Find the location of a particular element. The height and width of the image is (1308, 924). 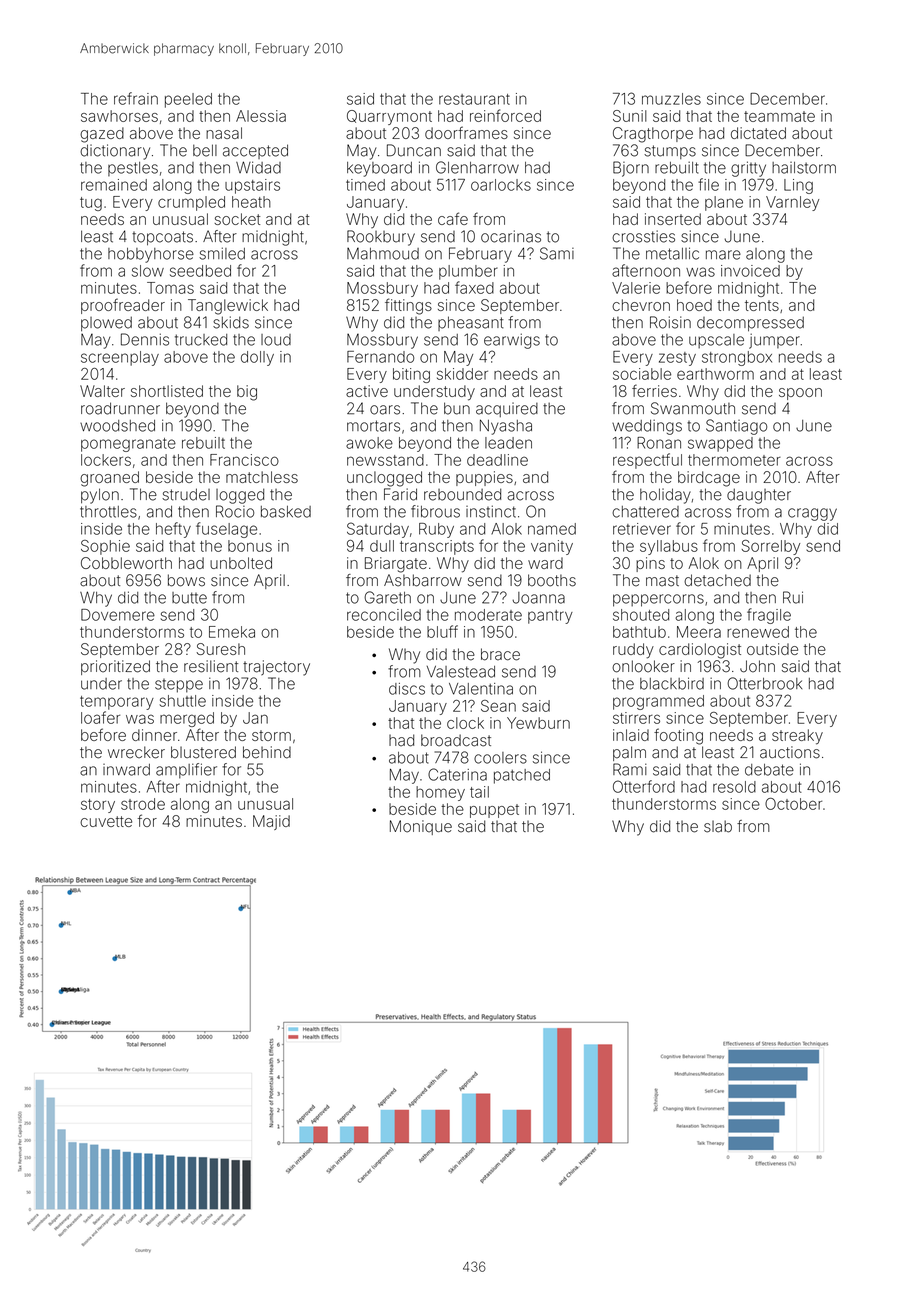

vanity is located at coordinates (552, 547).
